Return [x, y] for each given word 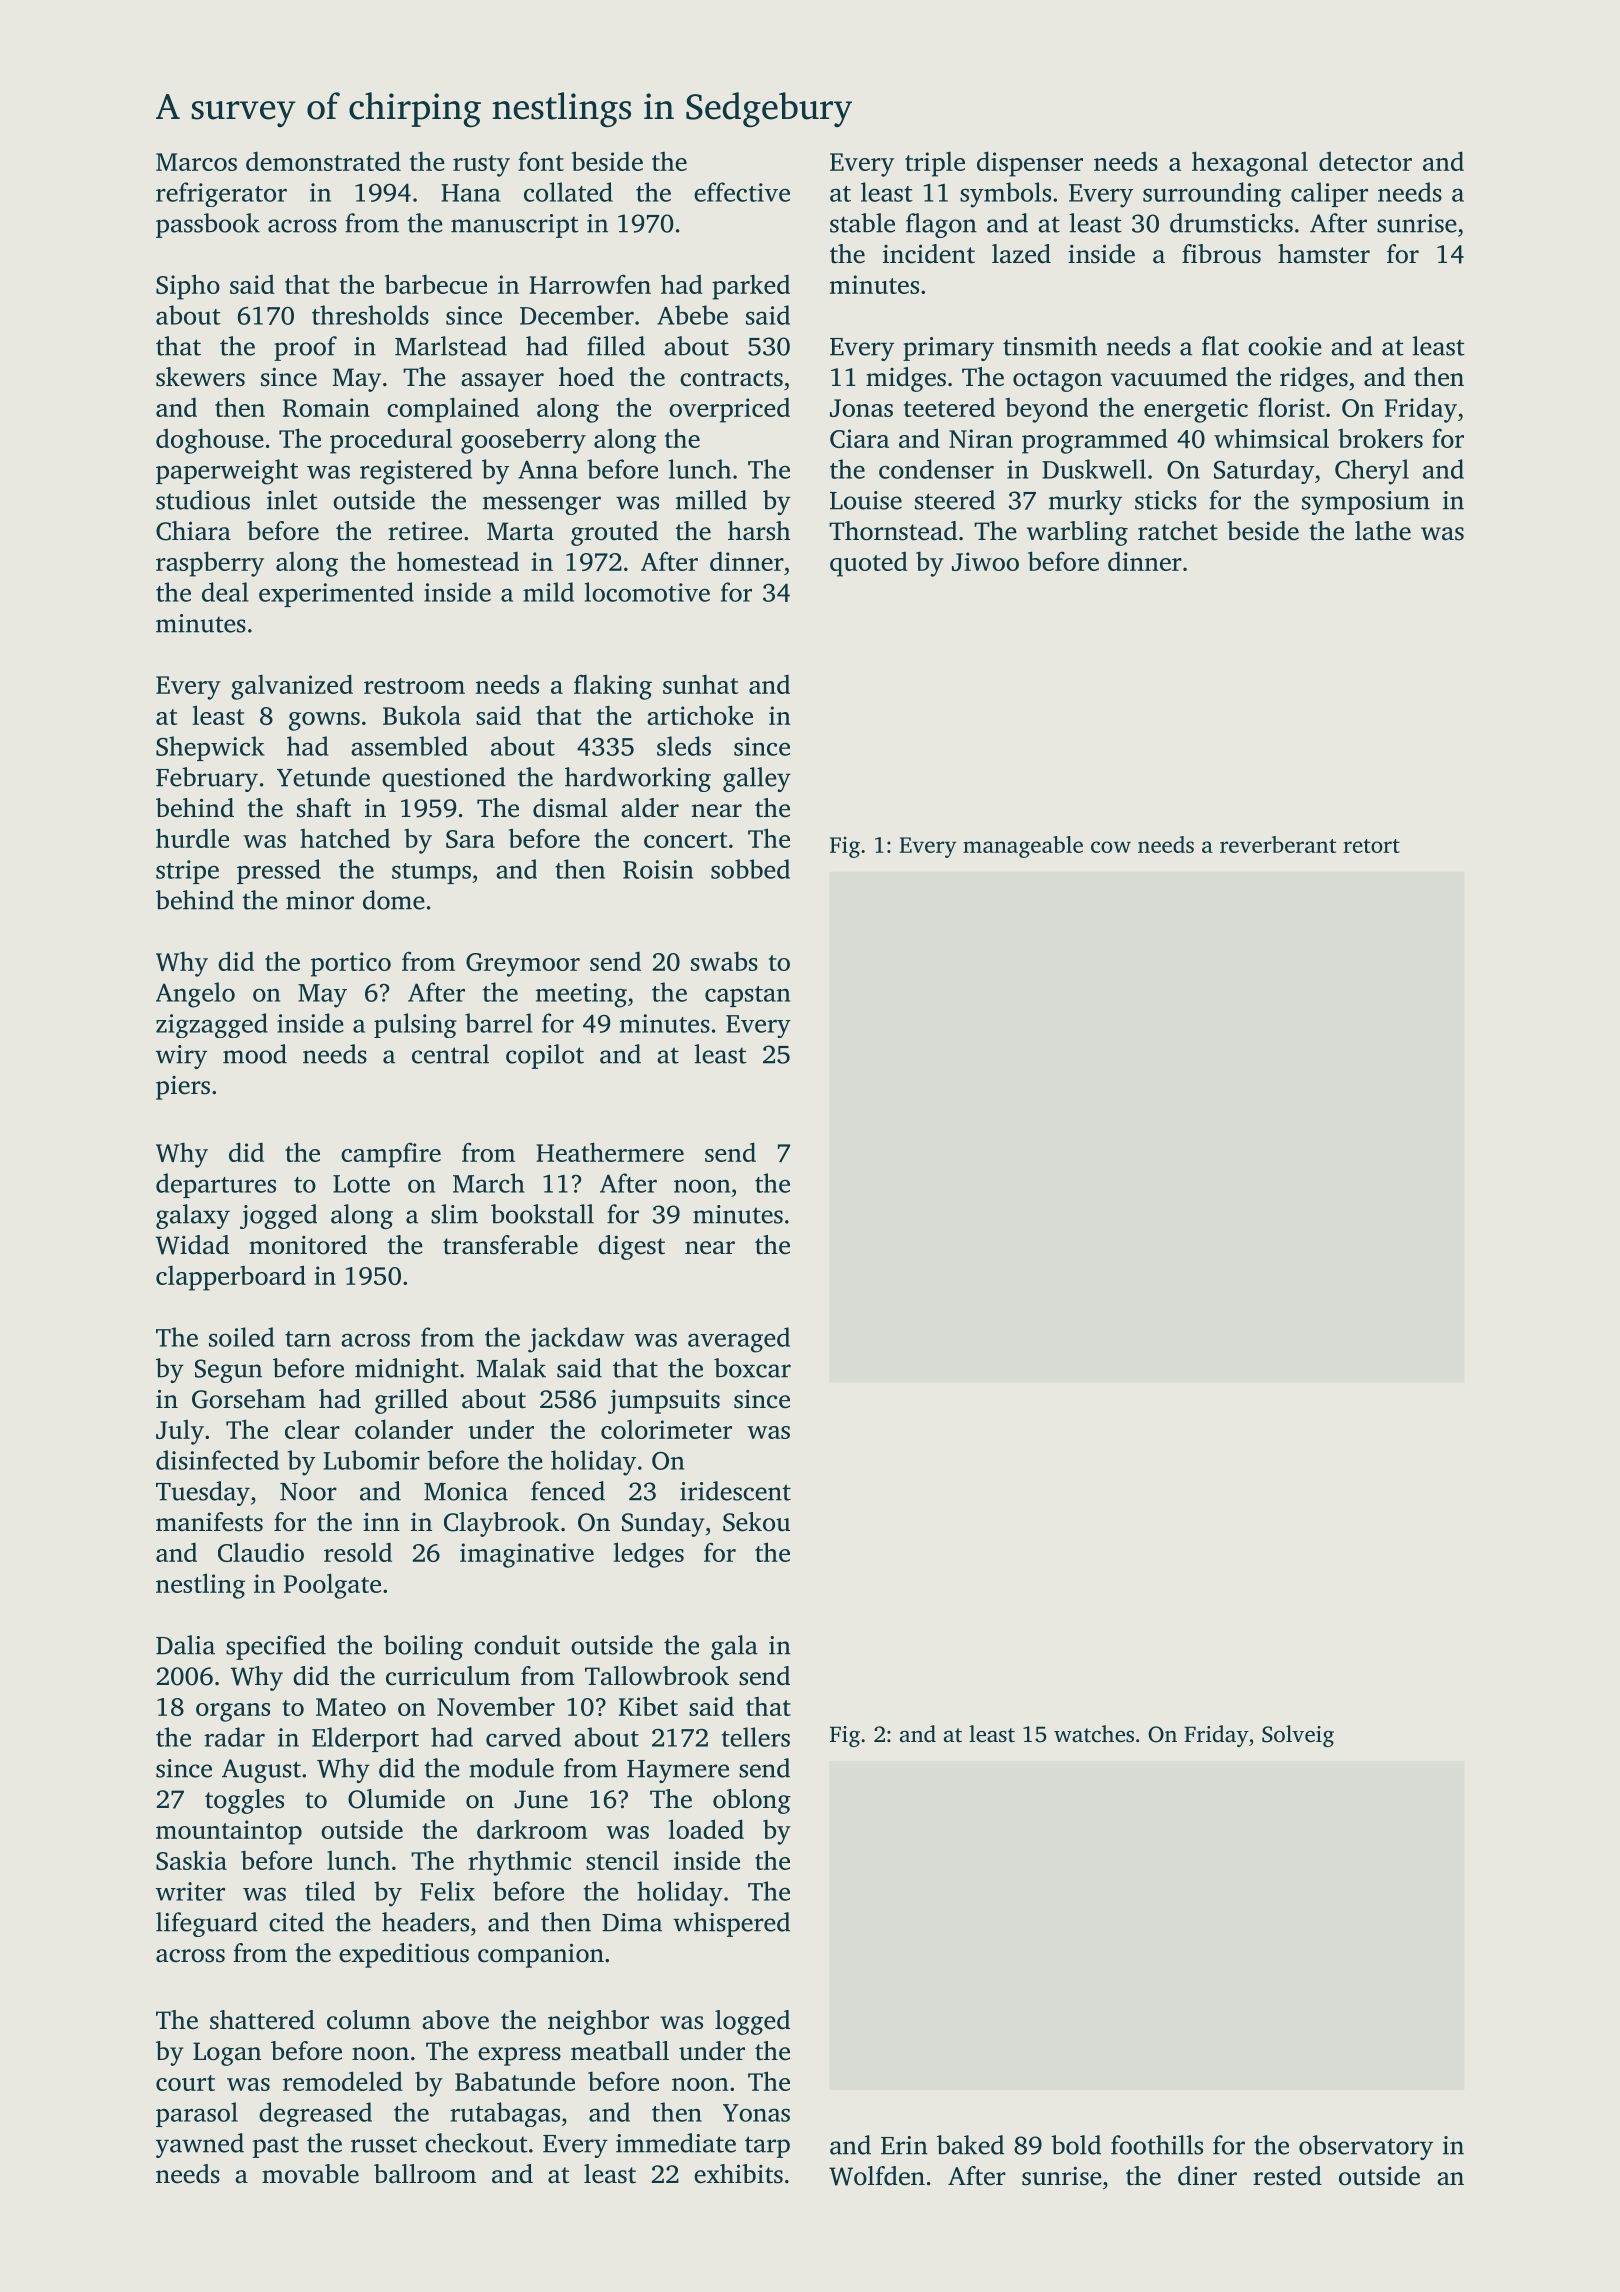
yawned [200, 2145]
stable [862, 223]
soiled [241, 1337]
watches [1094, 1733]
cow [1111, 847]
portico [351, 964]
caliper [1329, 194]
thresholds [370, 315]
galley [757, 779]
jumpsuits [664, 1401]
